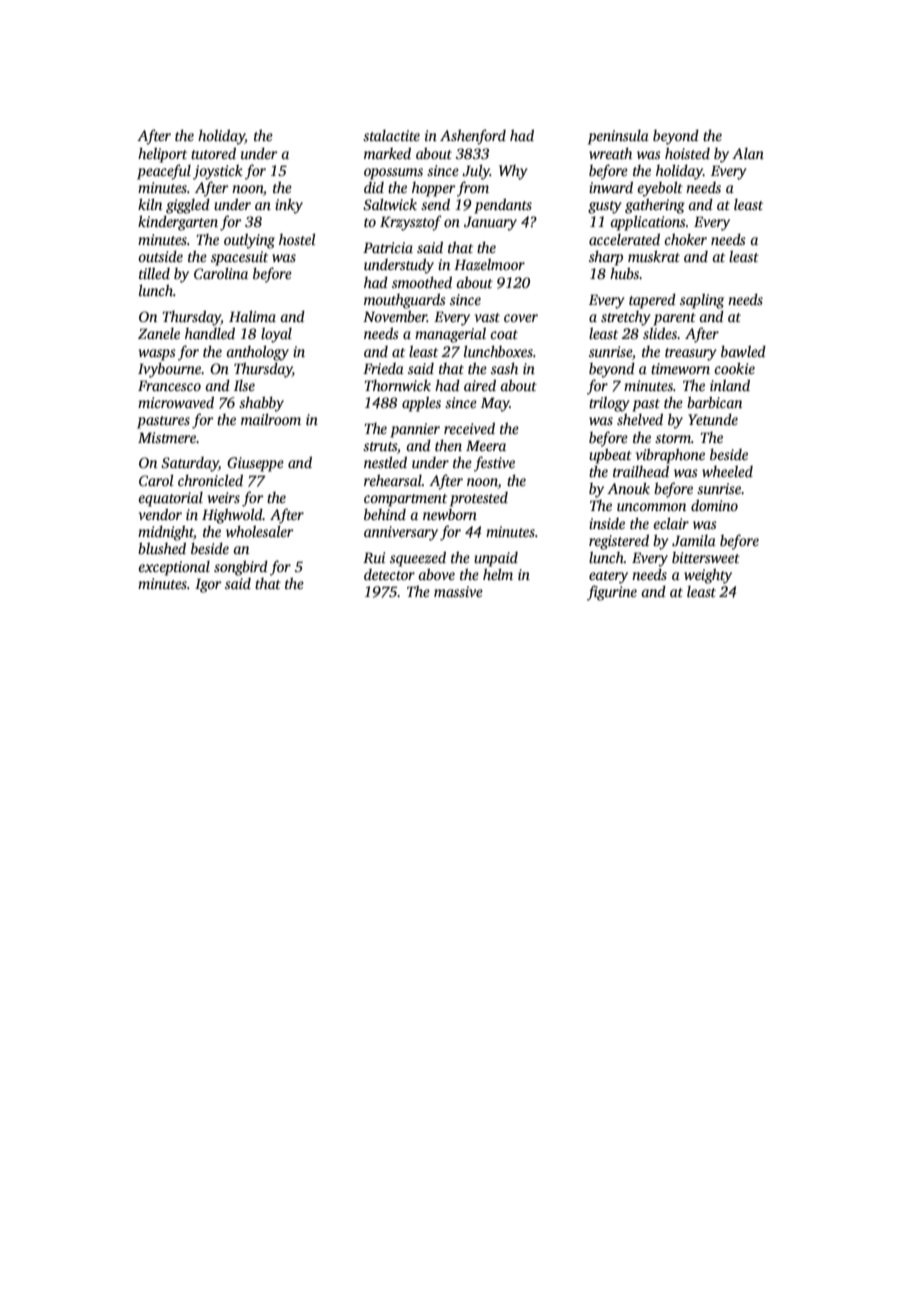 The image size is (908, 1316). Describe the element at coordinates (190, 464) in the screenshot. I see `Saturday` at that location.
